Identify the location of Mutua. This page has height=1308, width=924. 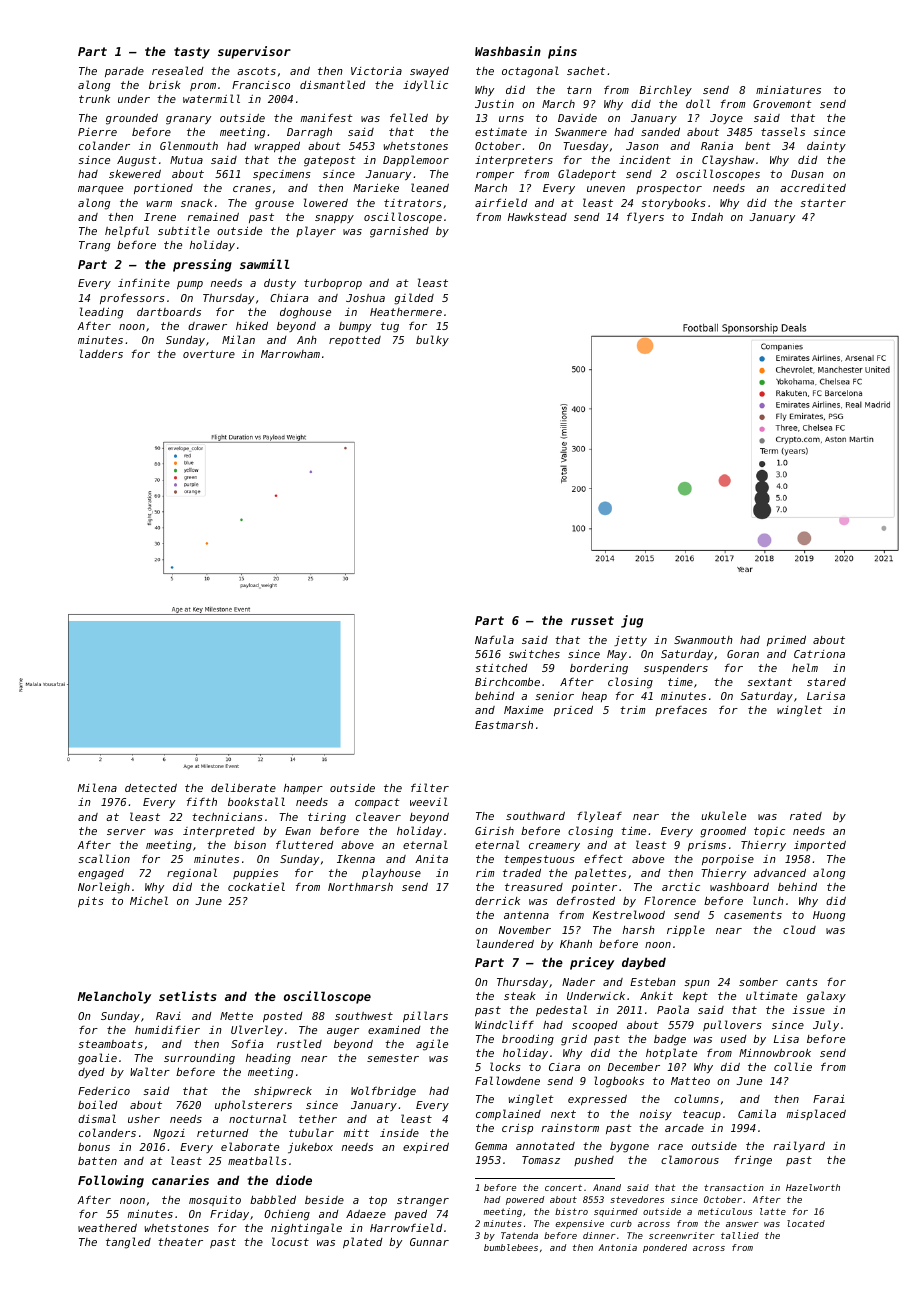
(186, 160).
